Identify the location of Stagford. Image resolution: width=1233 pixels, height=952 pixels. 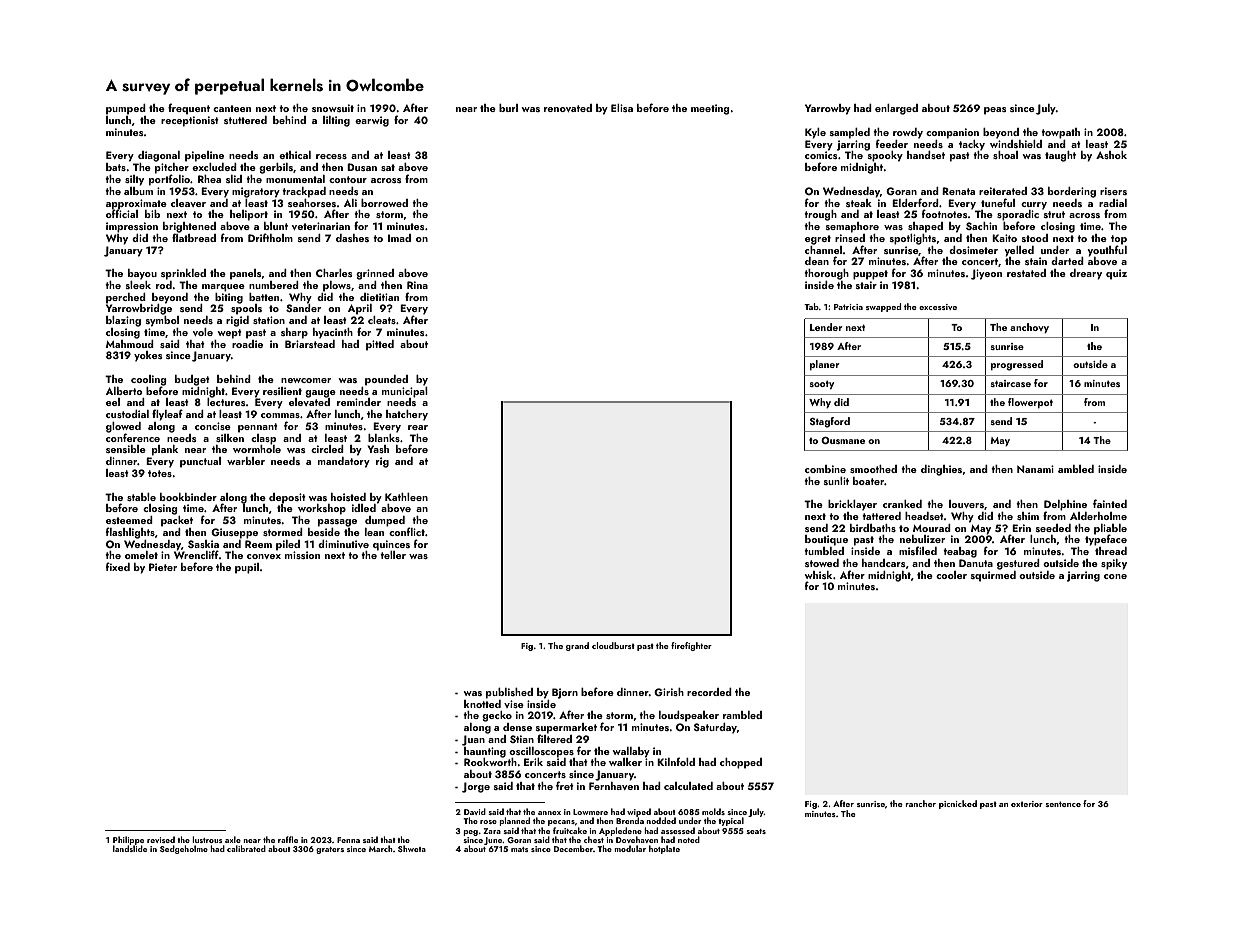
(830, 422).
